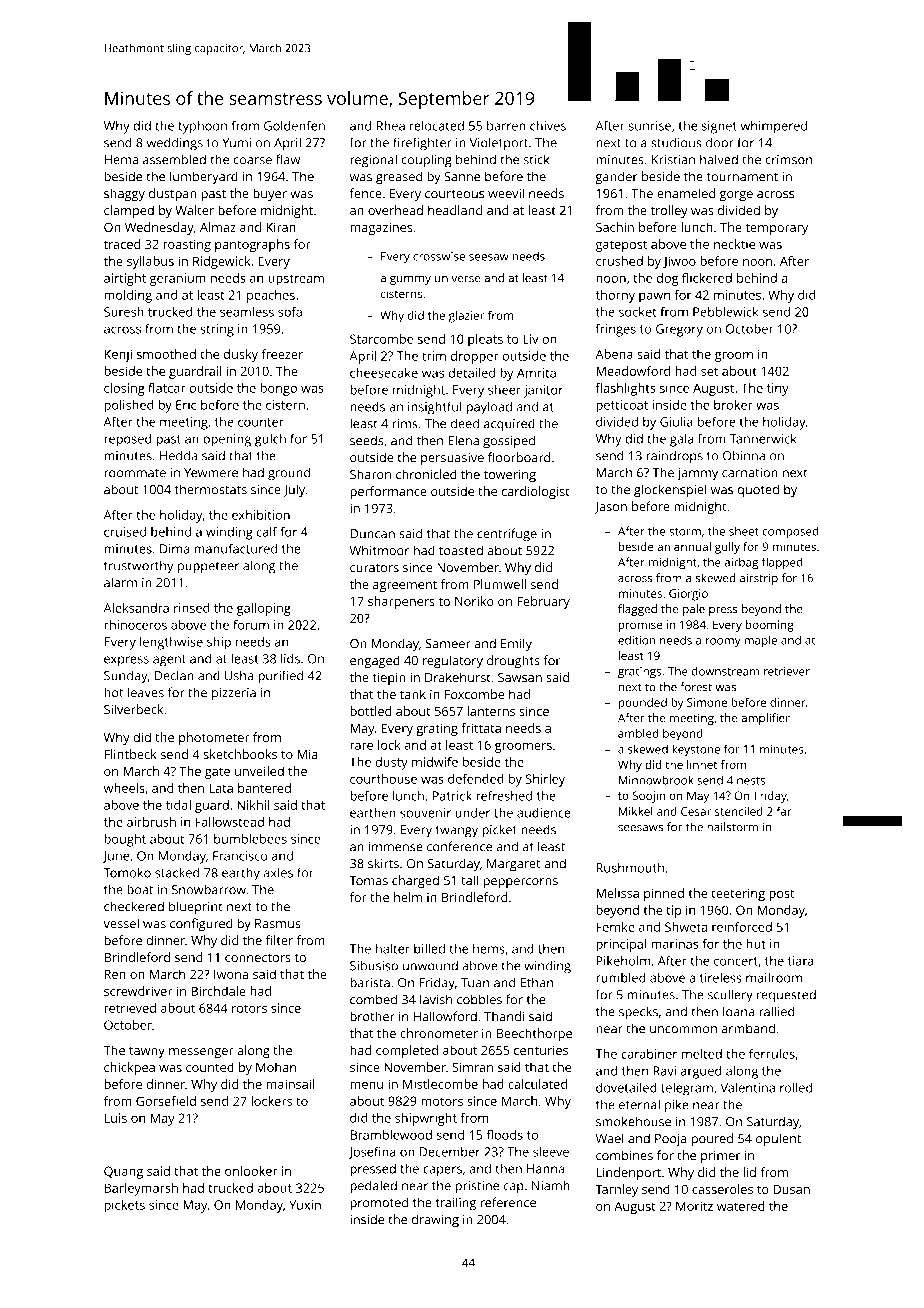 This image has width=924, height=1308. Describe the element at coordinates (141, 1189) in the image. I see `Barleymarsh` at that location.
